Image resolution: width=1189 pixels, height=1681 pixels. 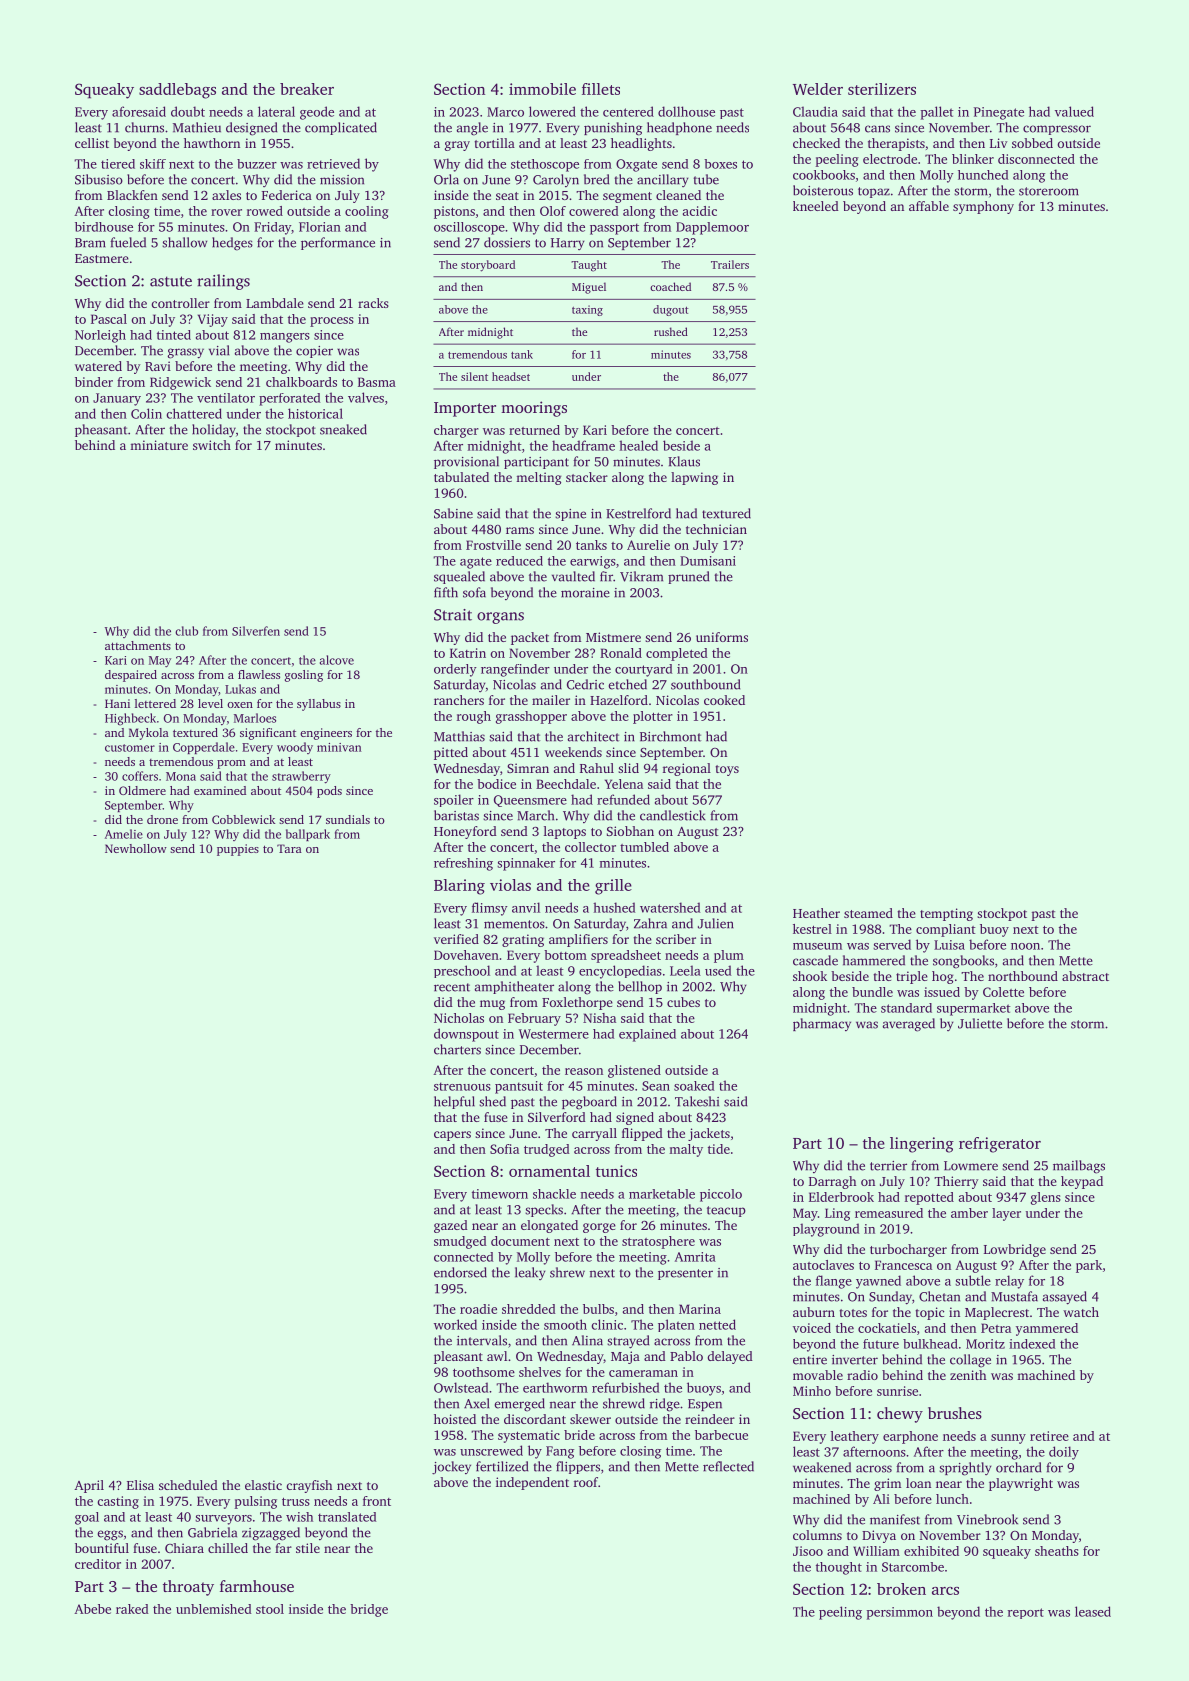 What do you see at coordinates (451, 753) in the screenshot?
I see `pitted` at bounding box center [451, 753].
